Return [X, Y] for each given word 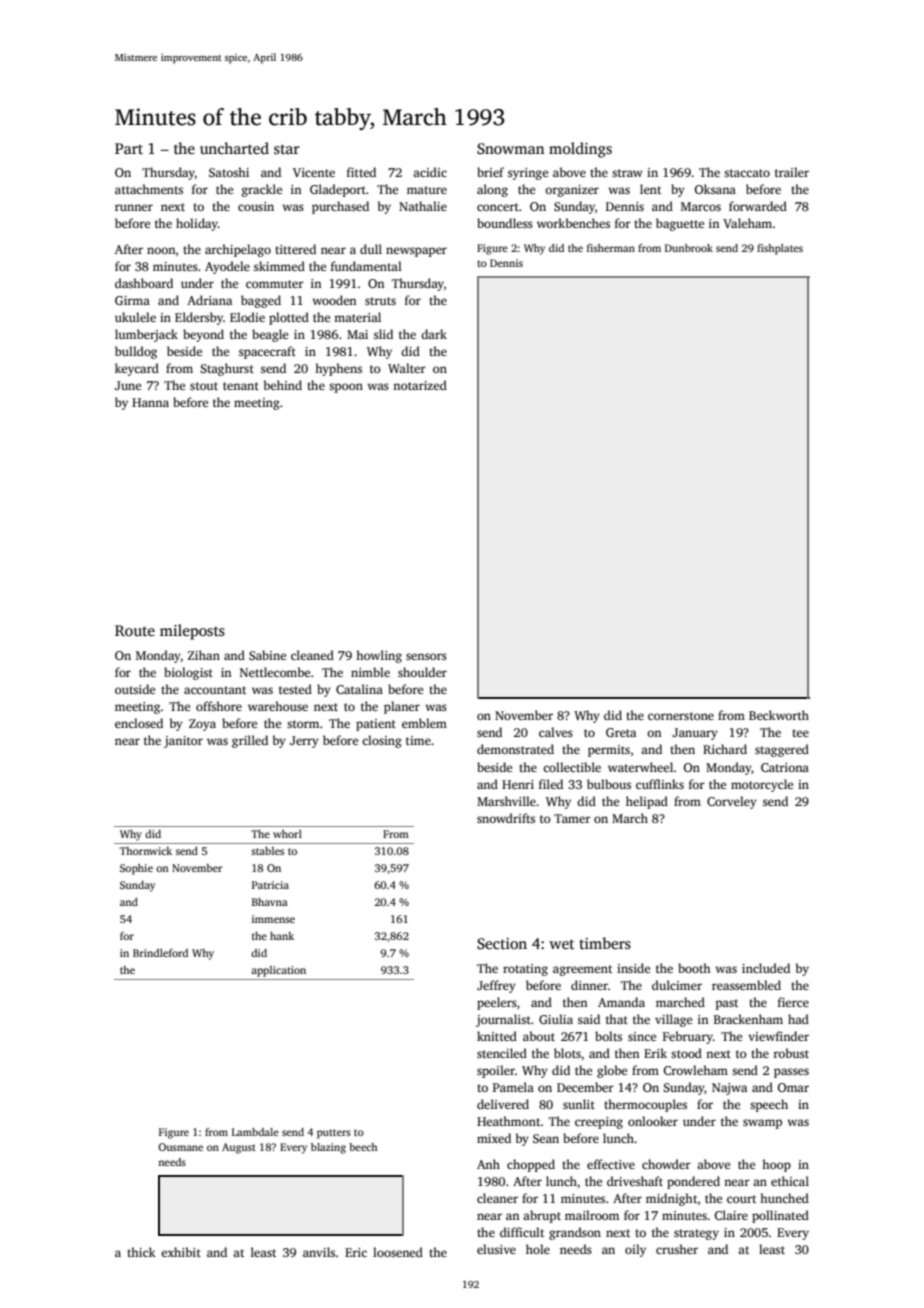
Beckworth [779, 715]
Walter [407, 368]
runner [134, 207]
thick [141, 1252]
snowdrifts [506, 818]
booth [694, 968]
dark [434, 334]
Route [135, 630]
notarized [420, 385]
